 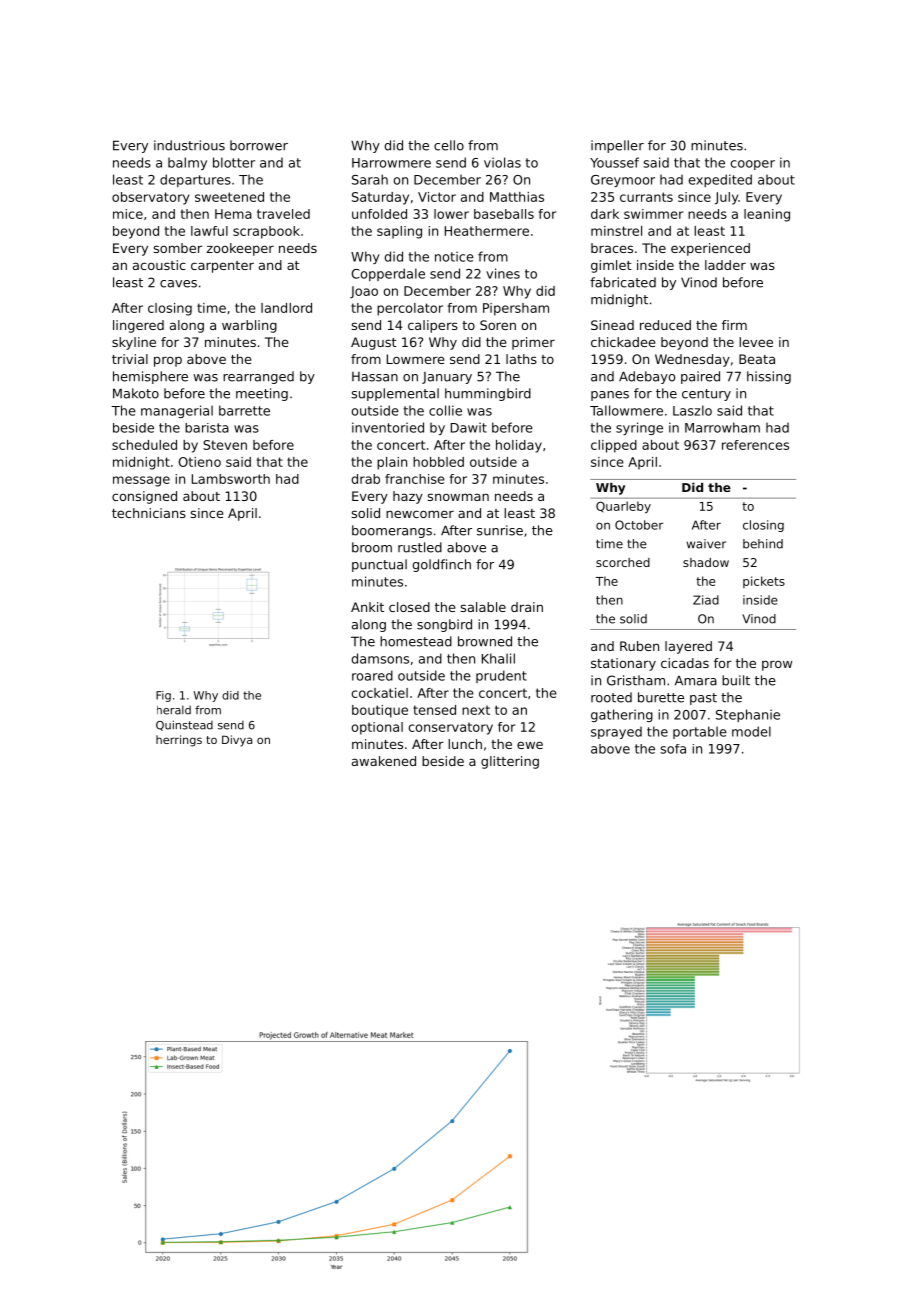 I want to click on Harrowmere, so click(x=391, y=163).
